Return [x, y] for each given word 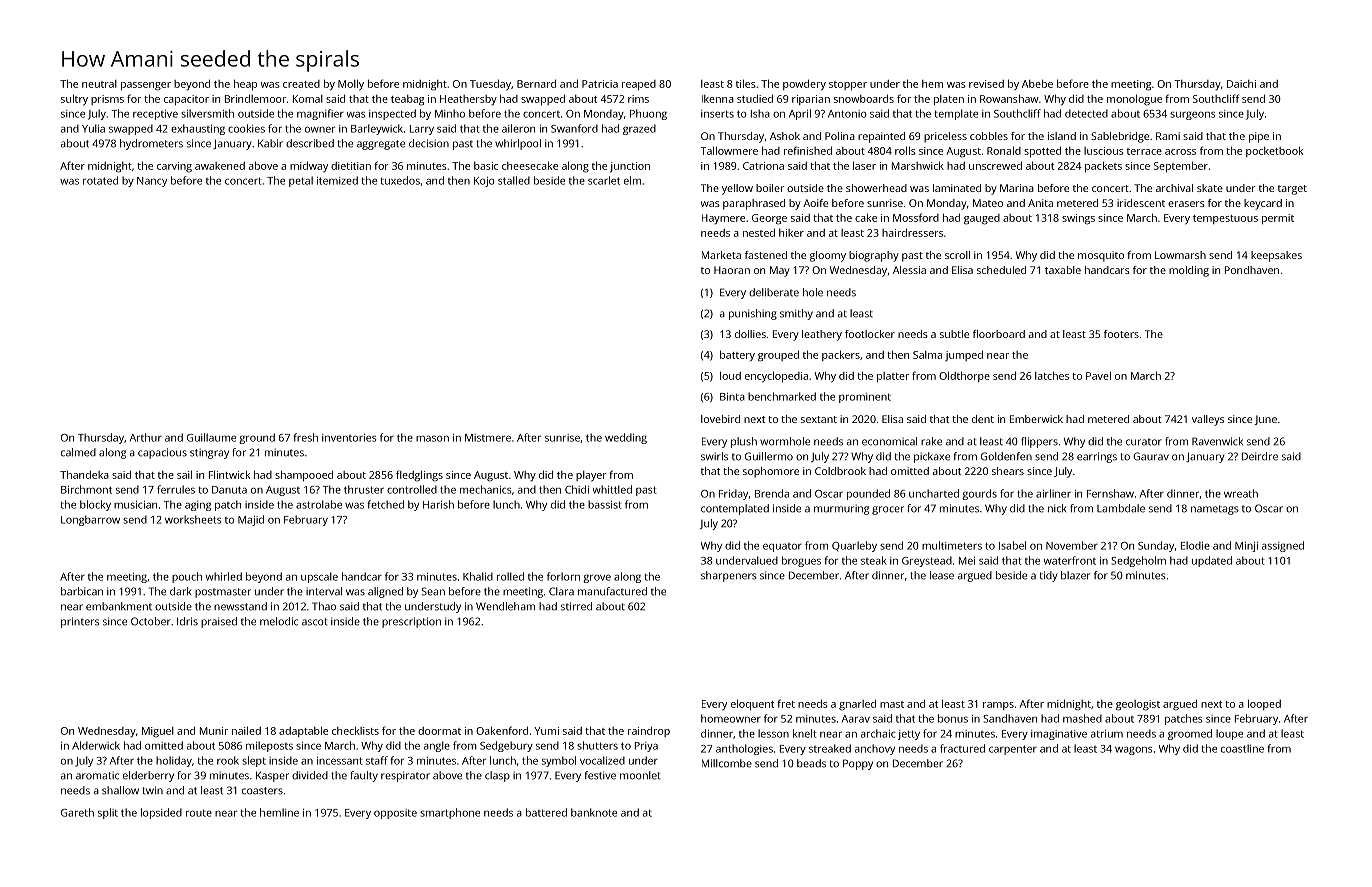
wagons [1133, 750]
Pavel [1098, 375]
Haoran [732, 270]
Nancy [152, 182]
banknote [594, 812]
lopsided [161, 813]
